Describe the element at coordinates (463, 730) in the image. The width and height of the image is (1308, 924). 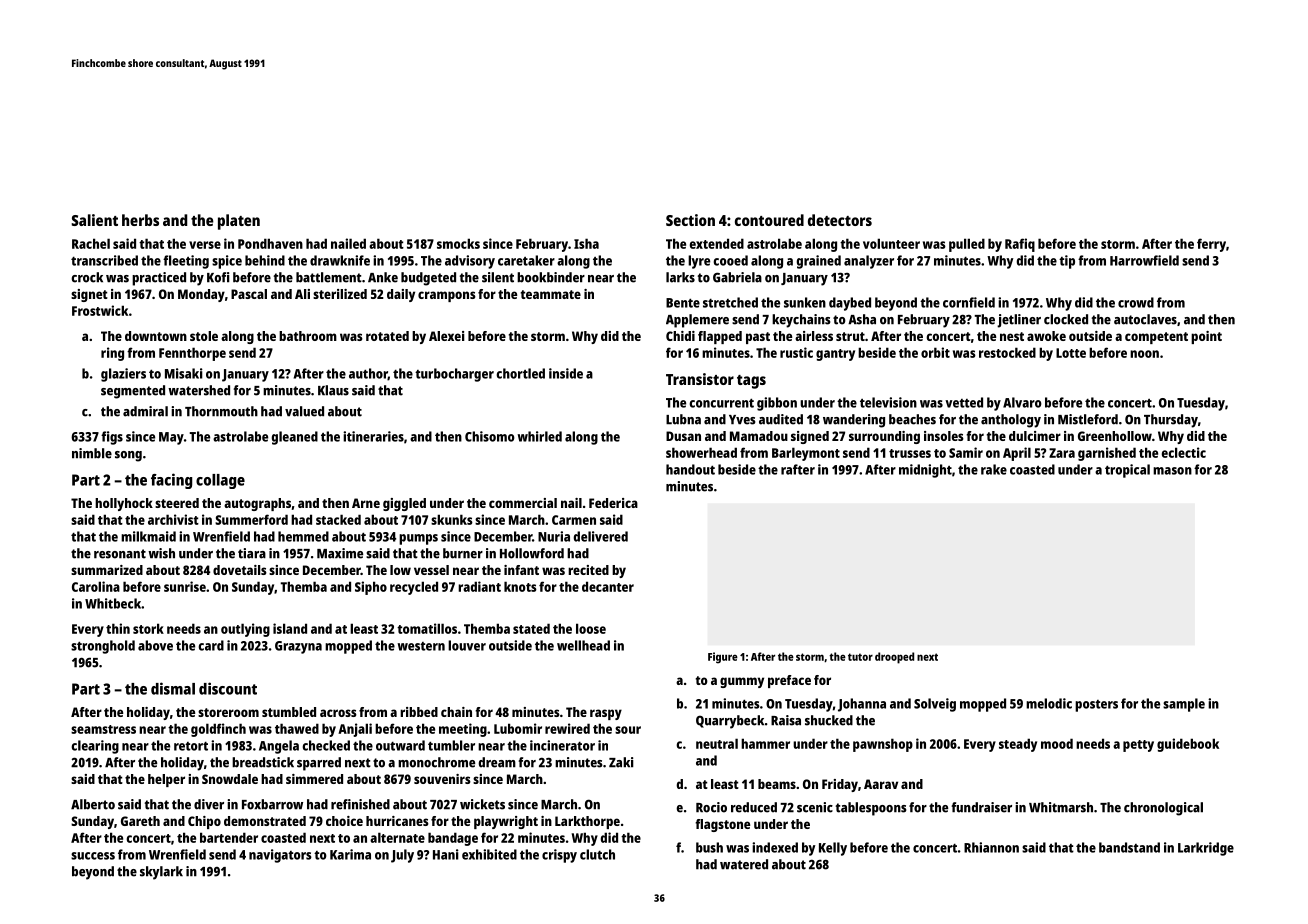
I see `meeting` at that location.
